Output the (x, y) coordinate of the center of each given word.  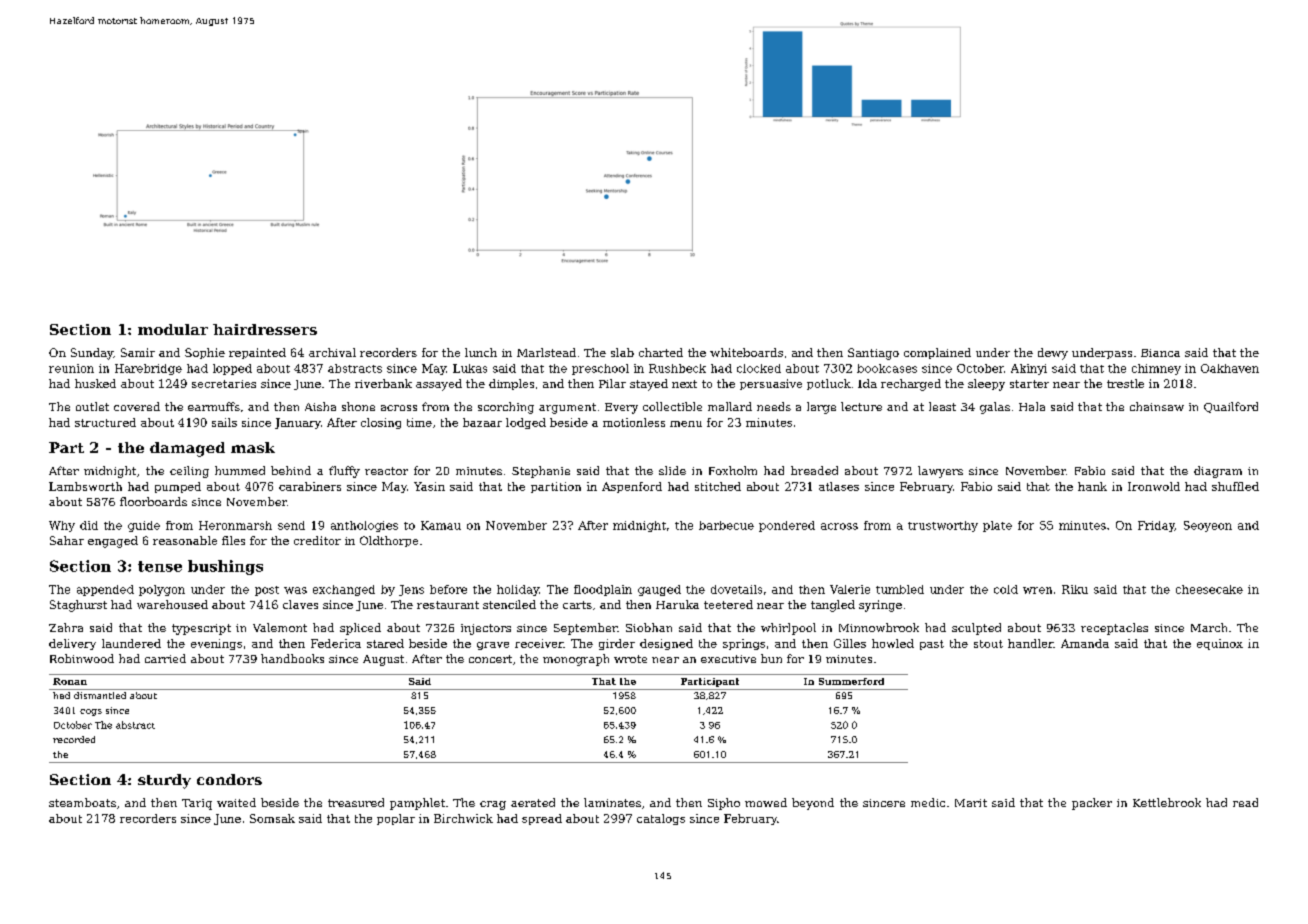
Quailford (1231, 407)
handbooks (292, 658)
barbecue (726, 525)
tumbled (900, 589)
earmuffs (214, 406)
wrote (630, 659)
